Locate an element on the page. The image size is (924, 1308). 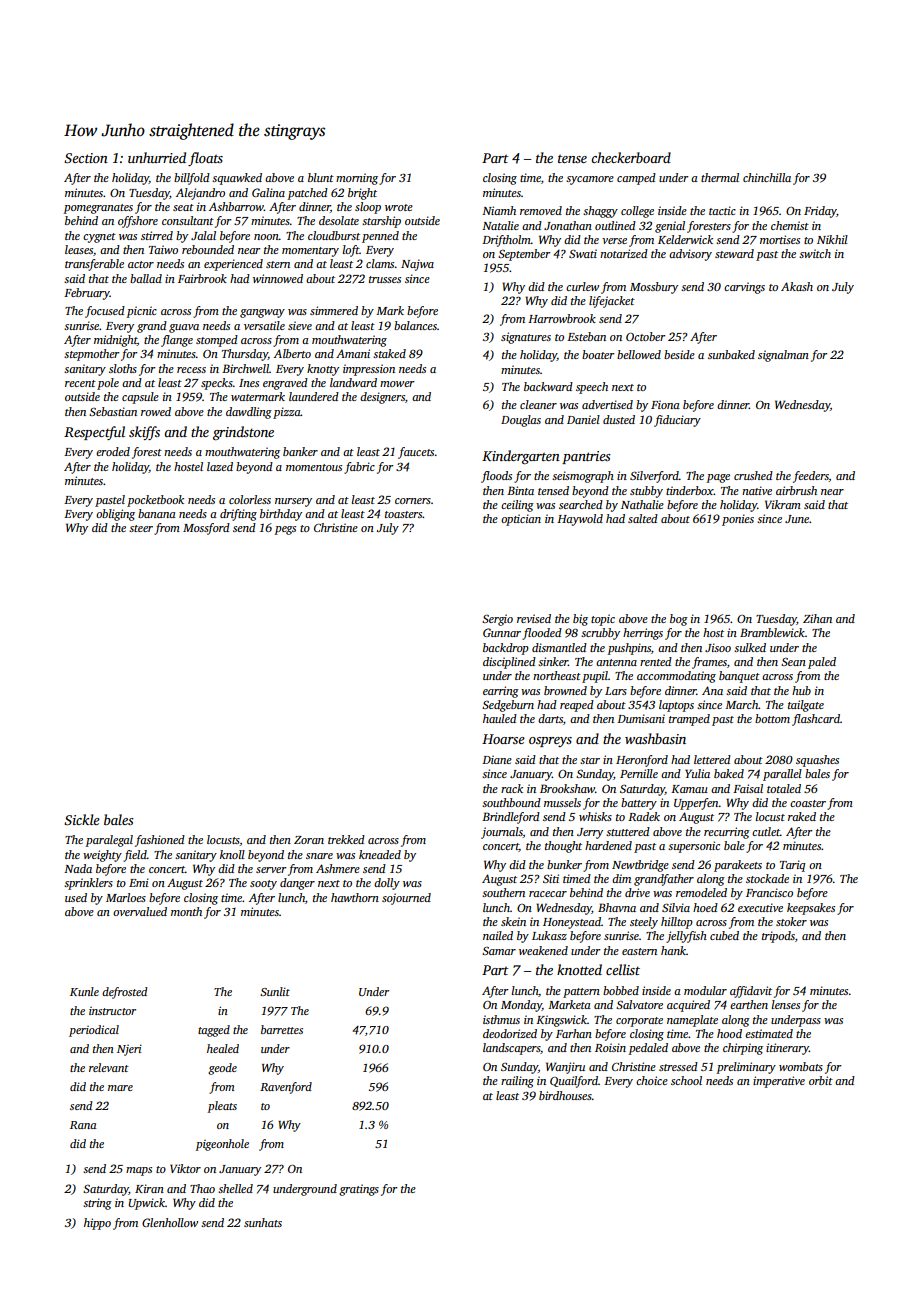
checkerboard is located at coordinates (631, 157).
